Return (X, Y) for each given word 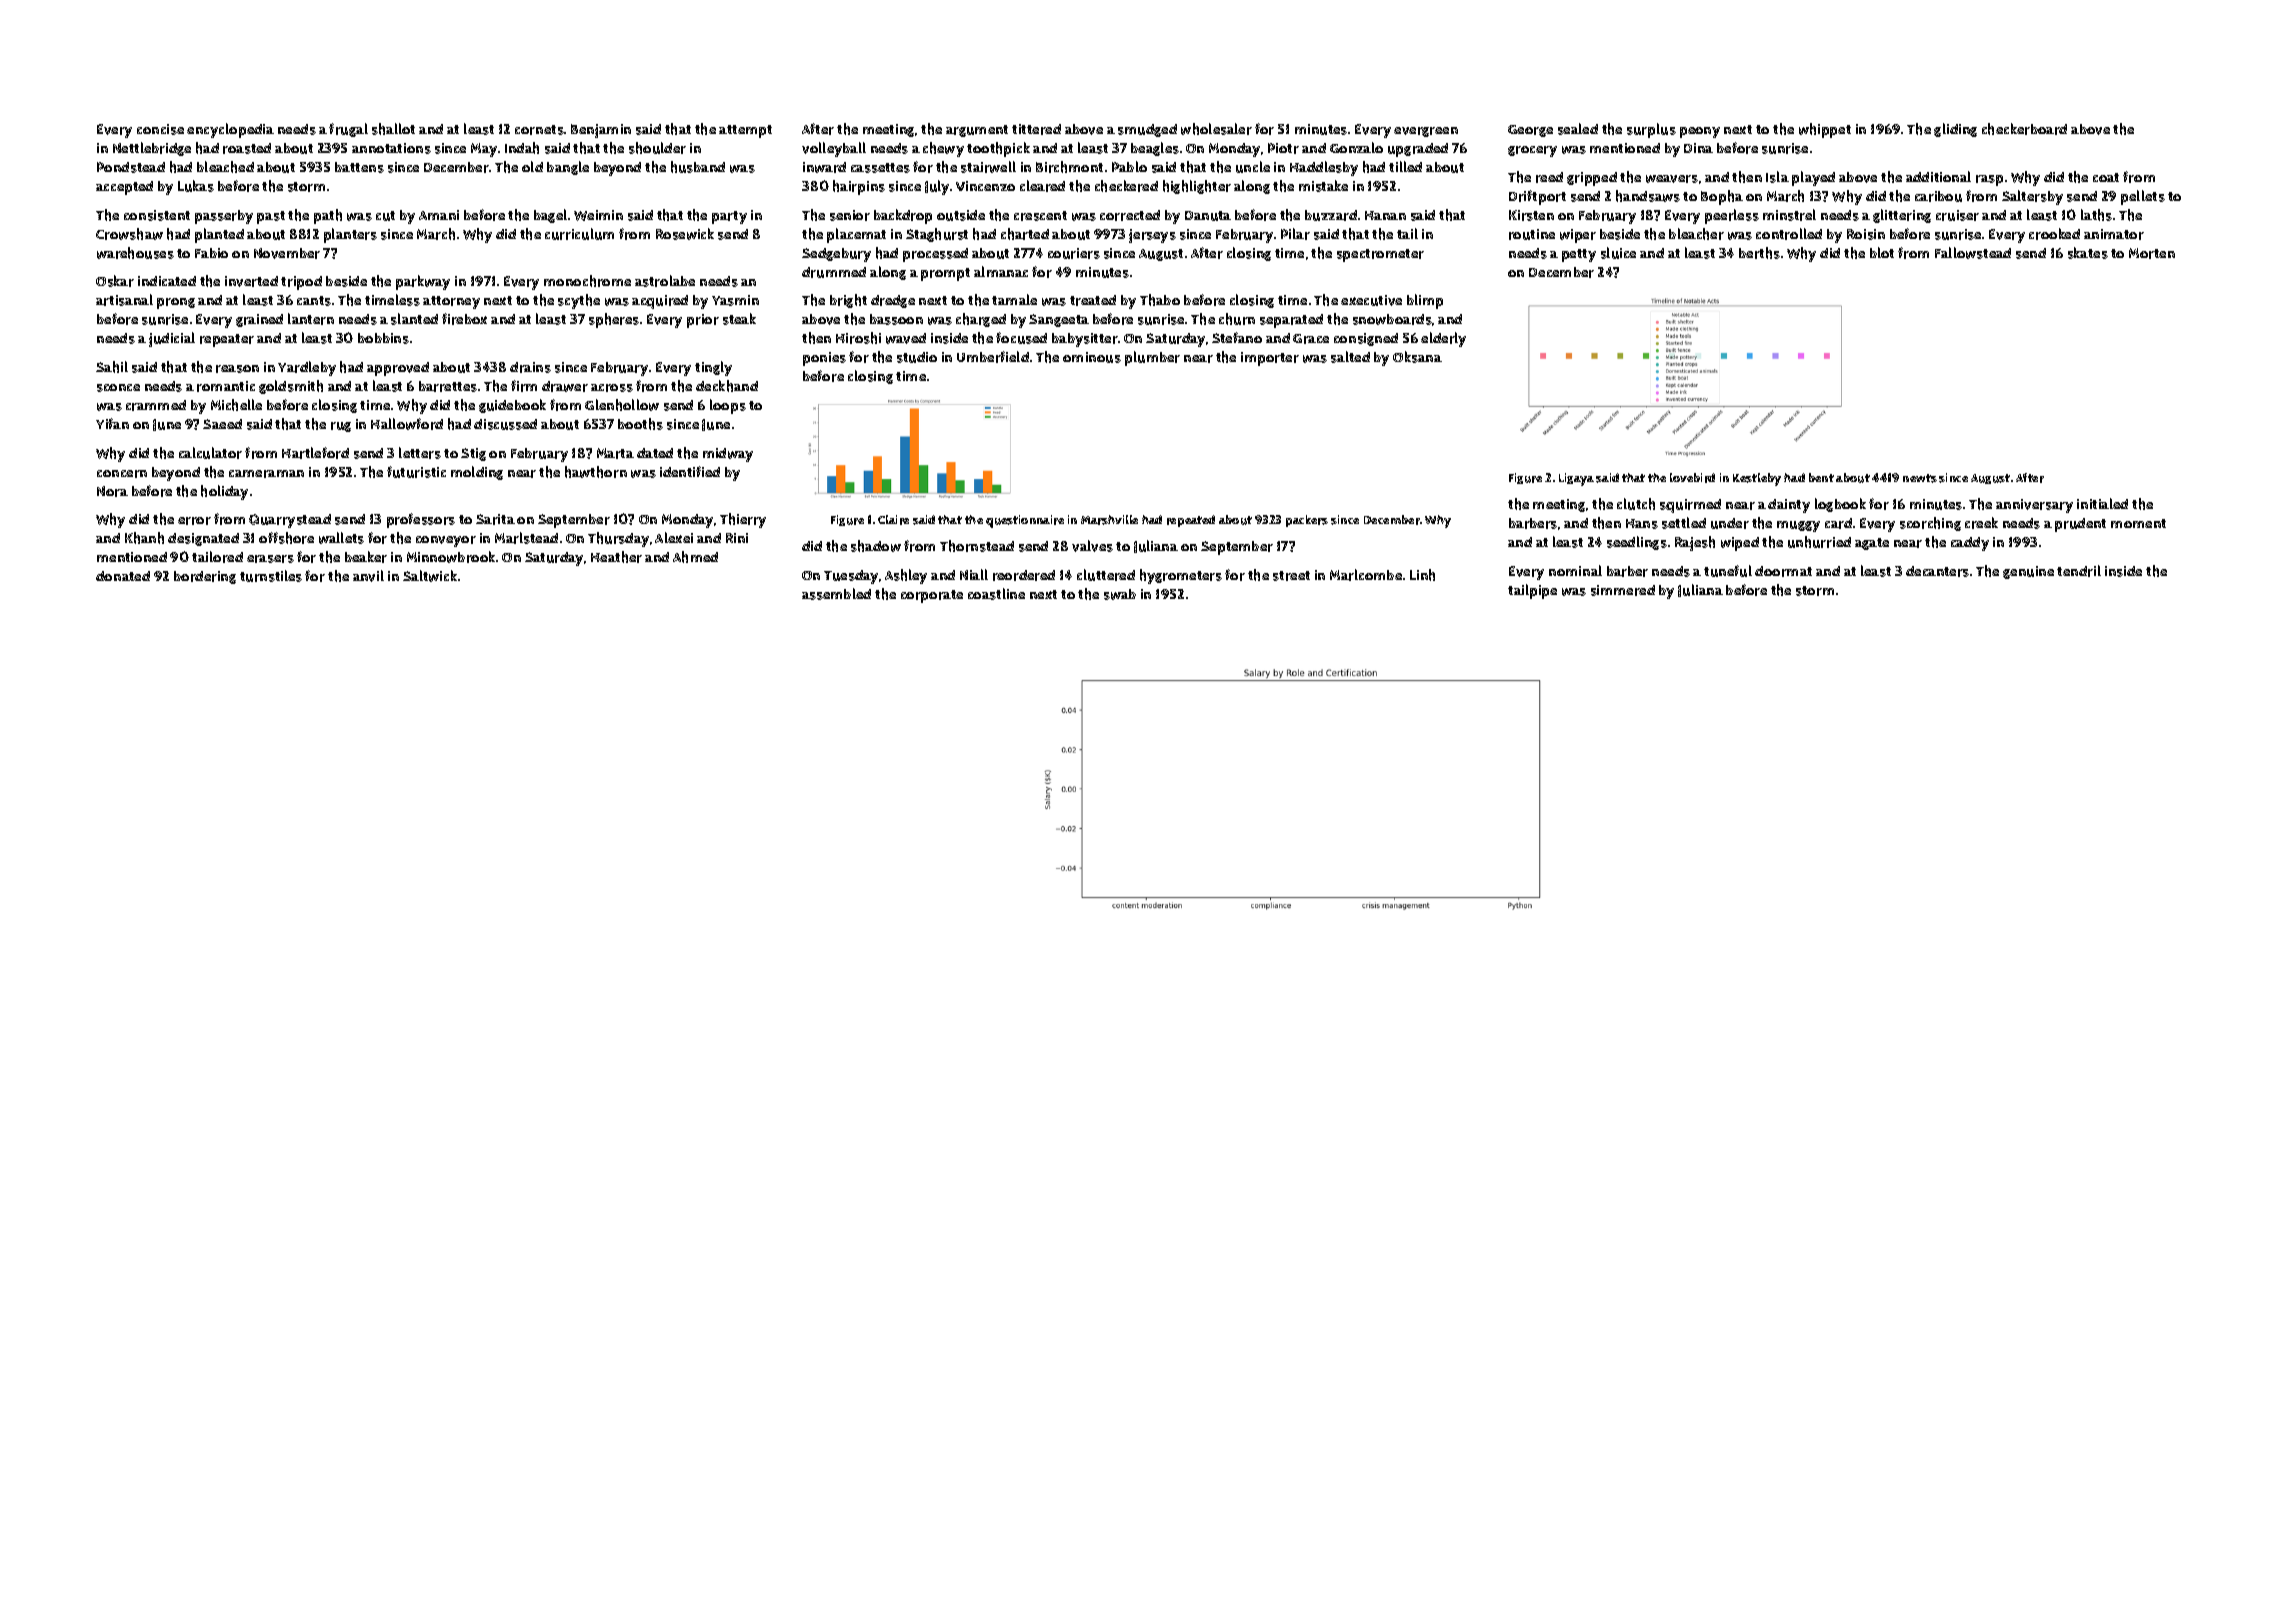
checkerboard (2024, 129)
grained (259, 320)
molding (477, 473)
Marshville (1109, 520)
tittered (1036, 129)
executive (1371, 300)
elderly (1443, 339)
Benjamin (601, 131)
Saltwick (430, 576)
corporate (932, 596)
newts (1920, 478)
